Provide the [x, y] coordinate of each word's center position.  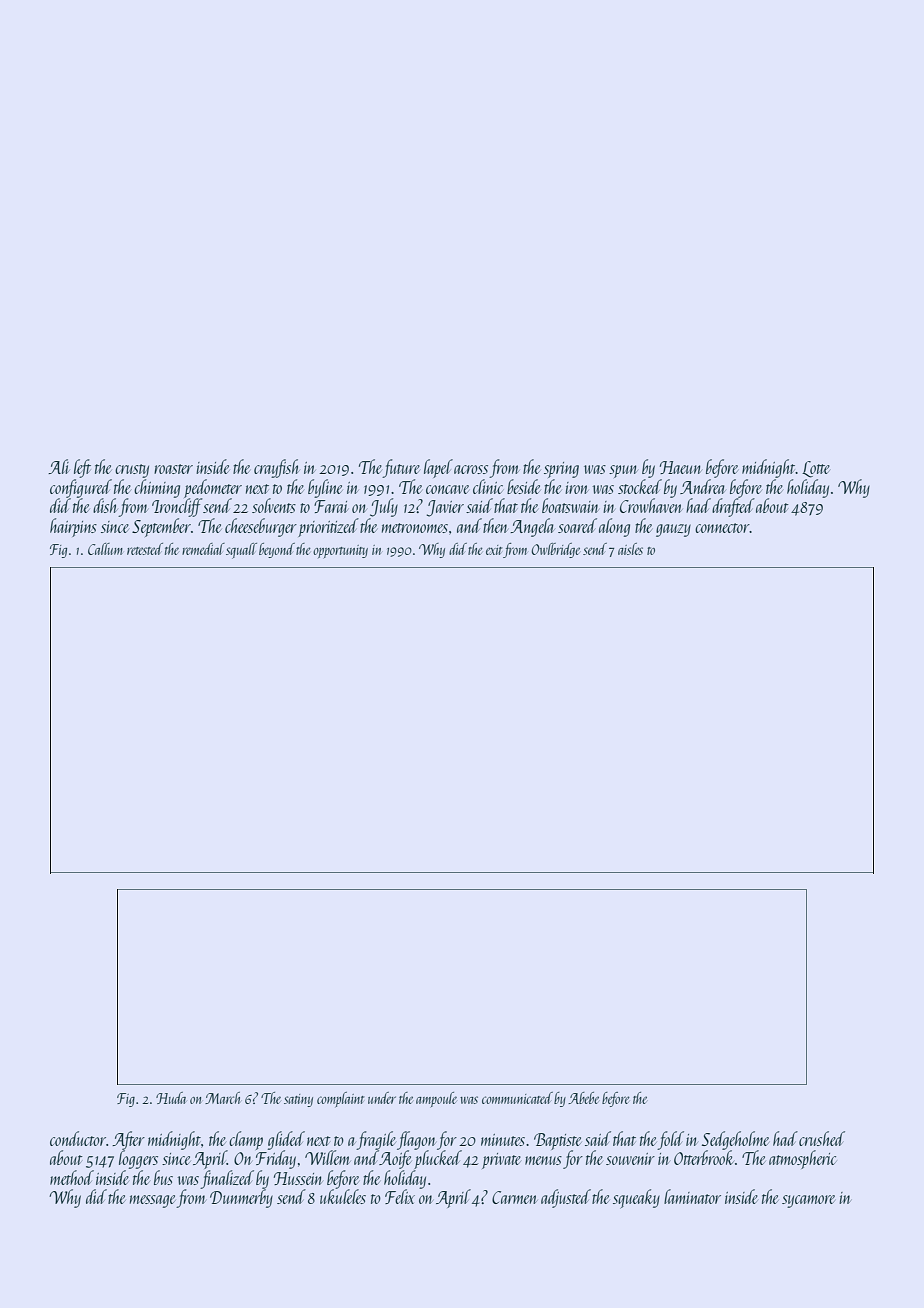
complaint [340, 1099]
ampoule [436, 1099]
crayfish [277, 468]
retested [145, 549]
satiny [298, 1100]
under [382, 1098]
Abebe [583, 1098]
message [153, 1201]
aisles [630, 549]
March [222, 1098]
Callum [105, 549]
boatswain [570, 505]
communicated [517, 1098]
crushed [822, 1138]
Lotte [816, 469]
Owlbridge [555, 550]
